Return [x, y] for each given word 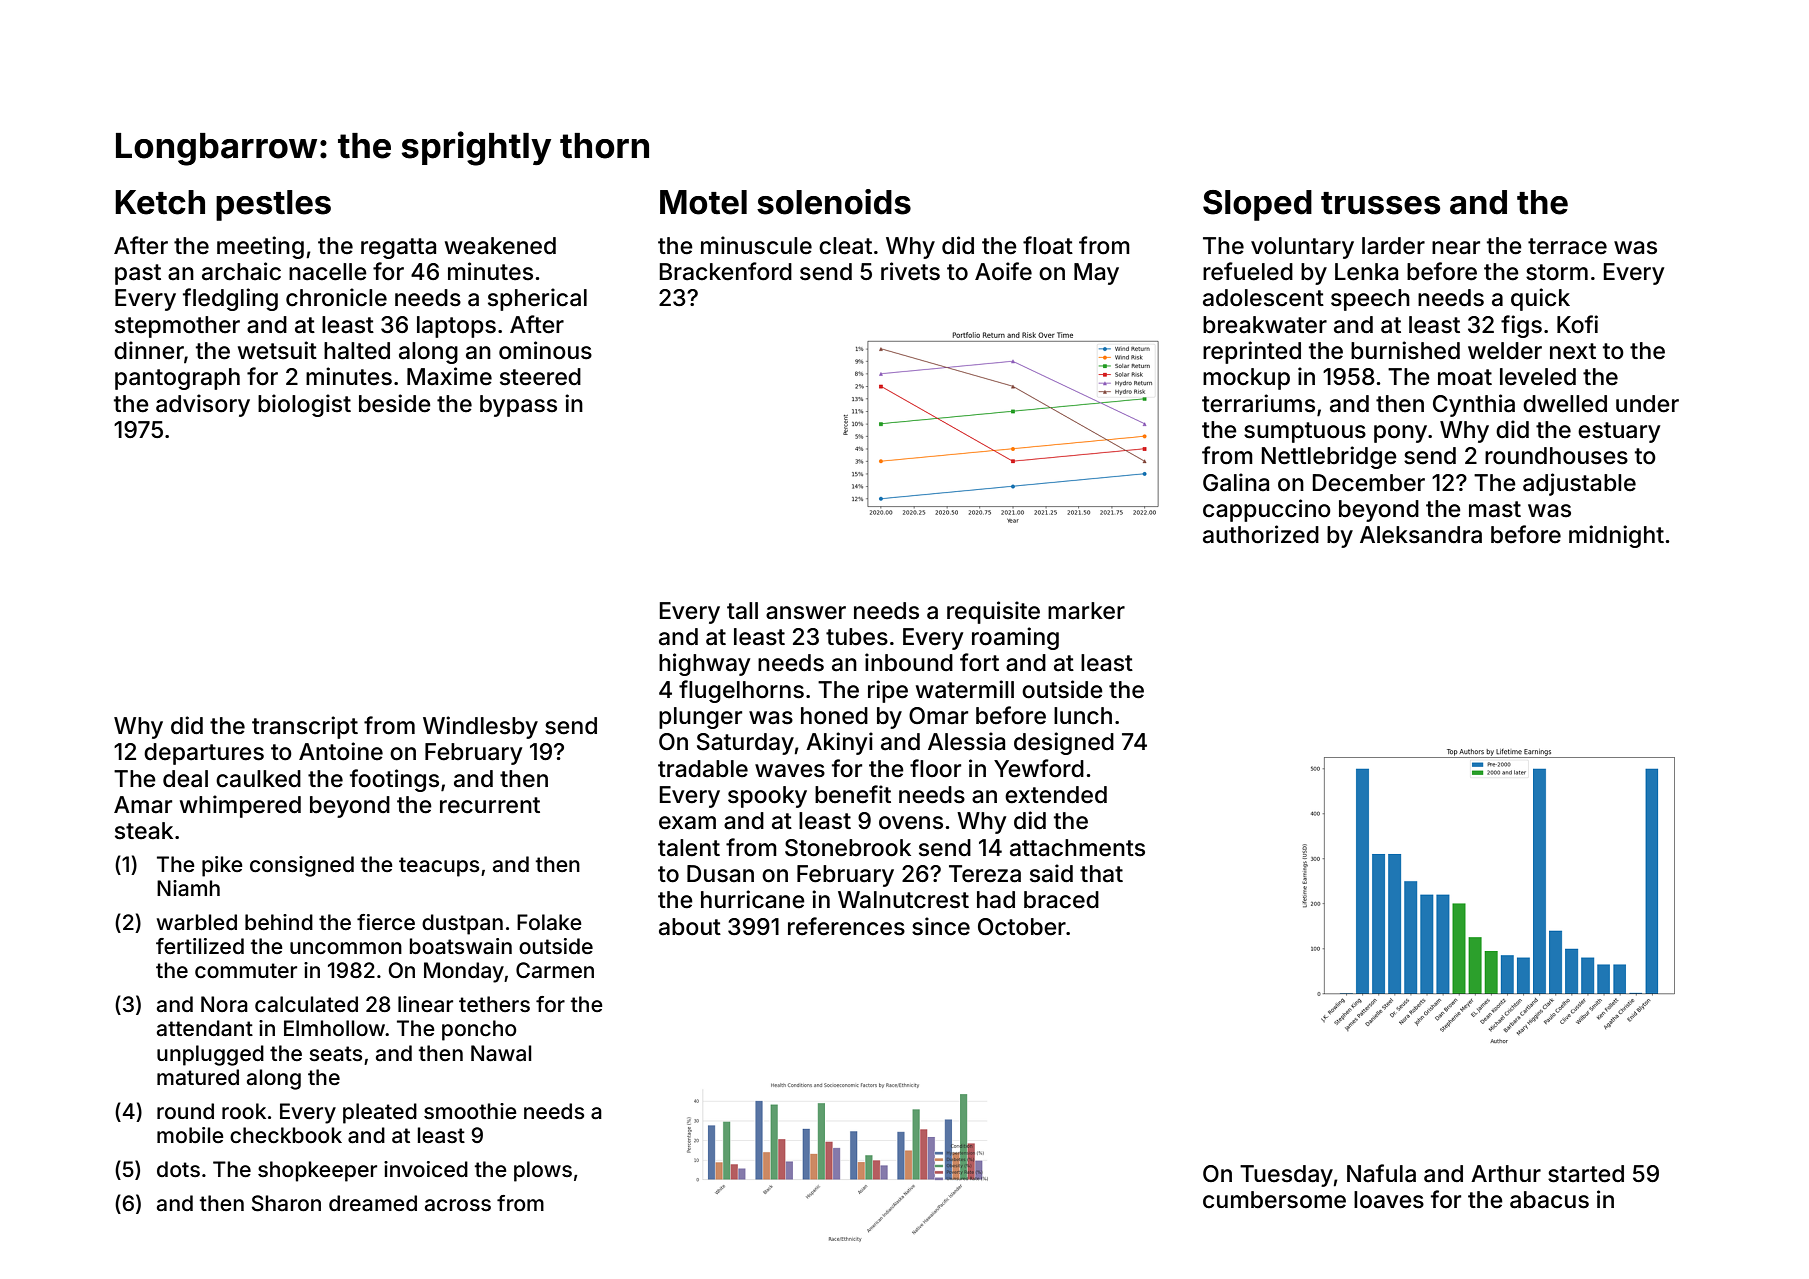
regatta [398, 248]
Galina [1236, 482]
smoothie [470, 1111]
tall [742, 611]
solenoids [834, 202]
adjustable [1579, 484]
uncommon [346, 948]
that [1101, 874]
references [846, 926]
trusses [1380, 203]
